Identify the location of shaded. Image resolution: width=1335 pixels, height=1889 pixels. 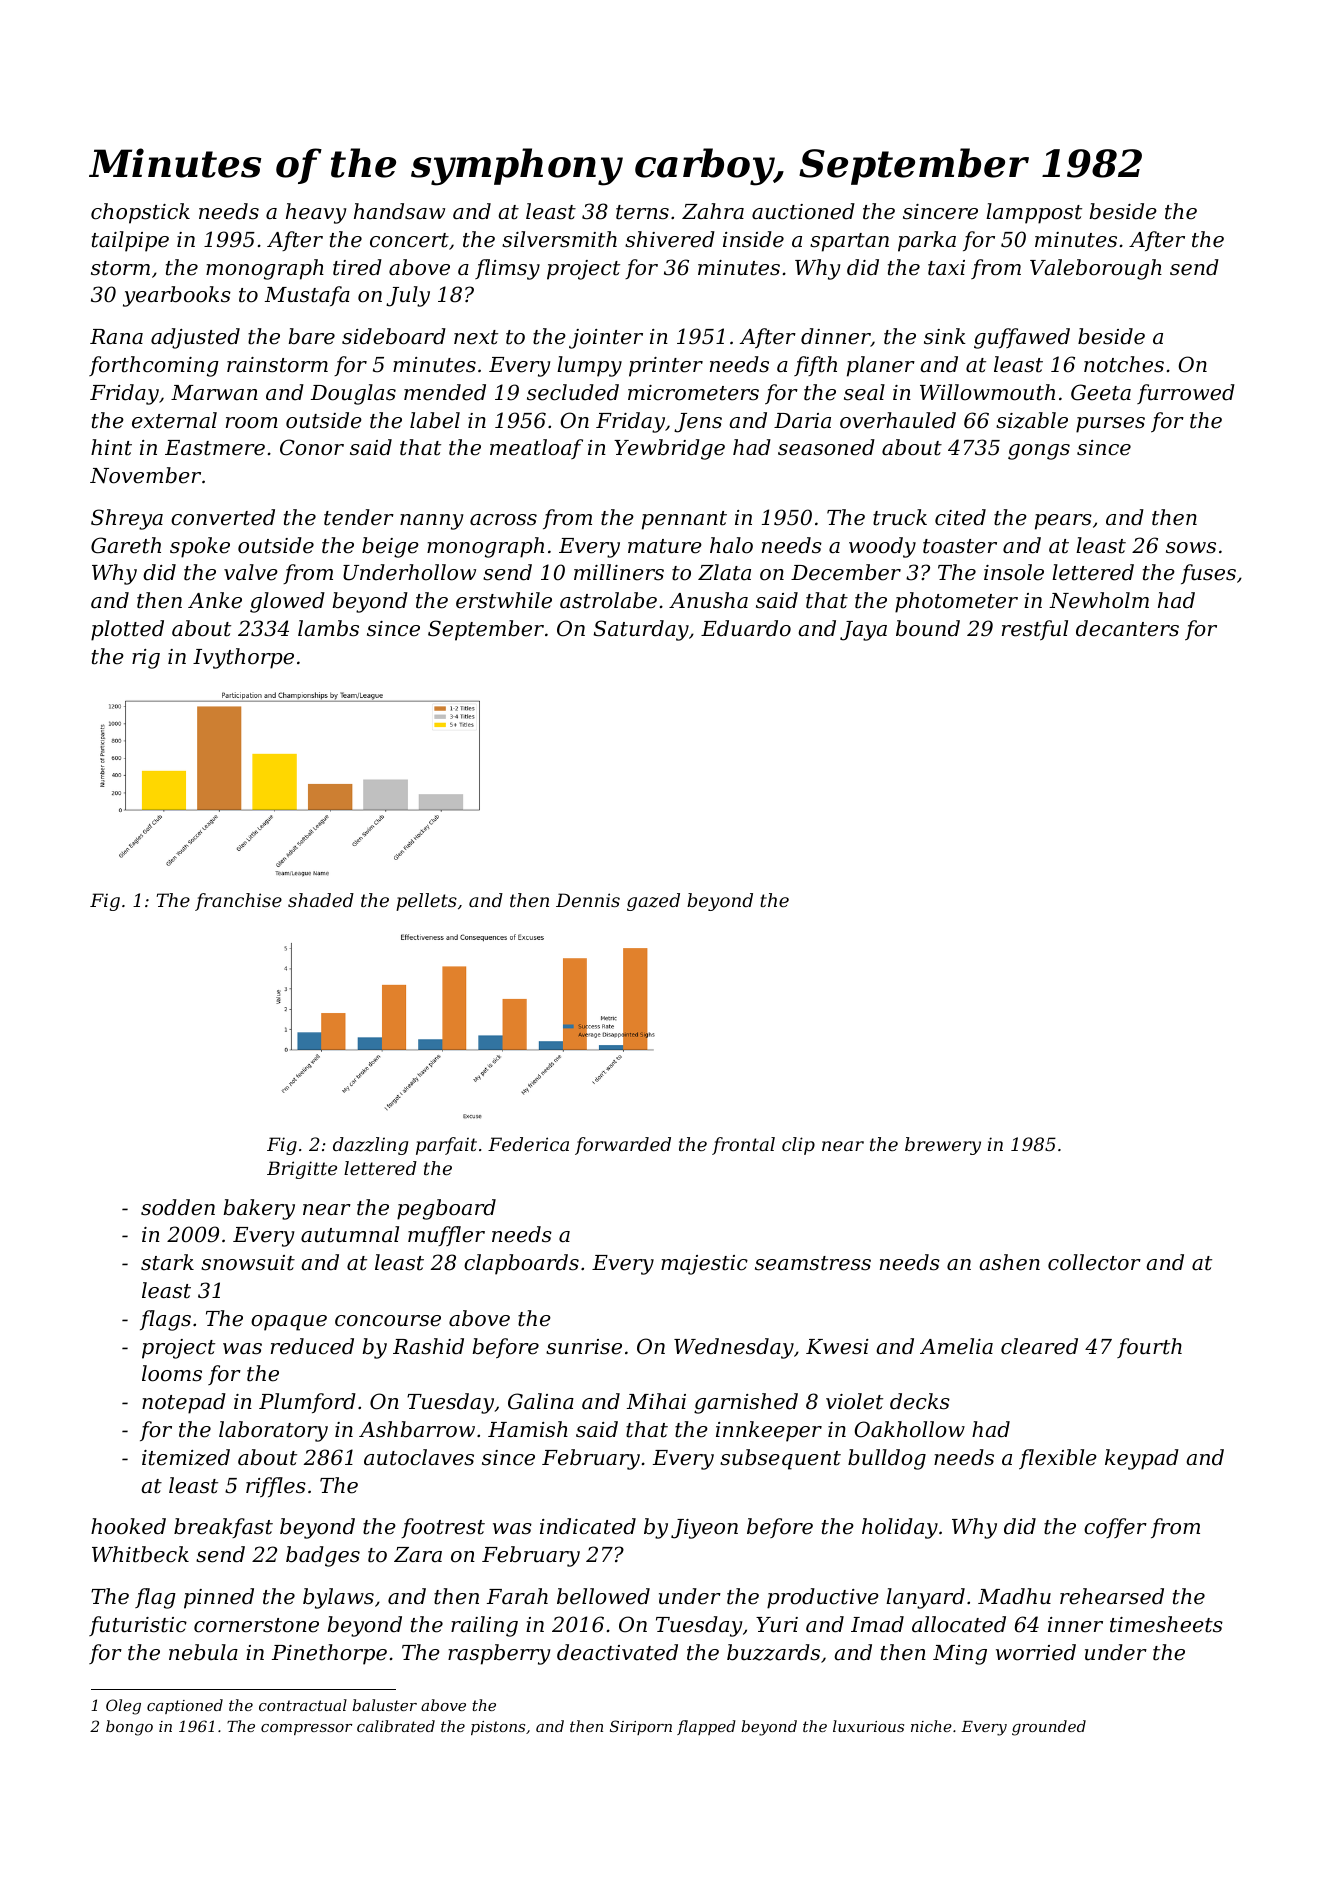
(321, 900).
